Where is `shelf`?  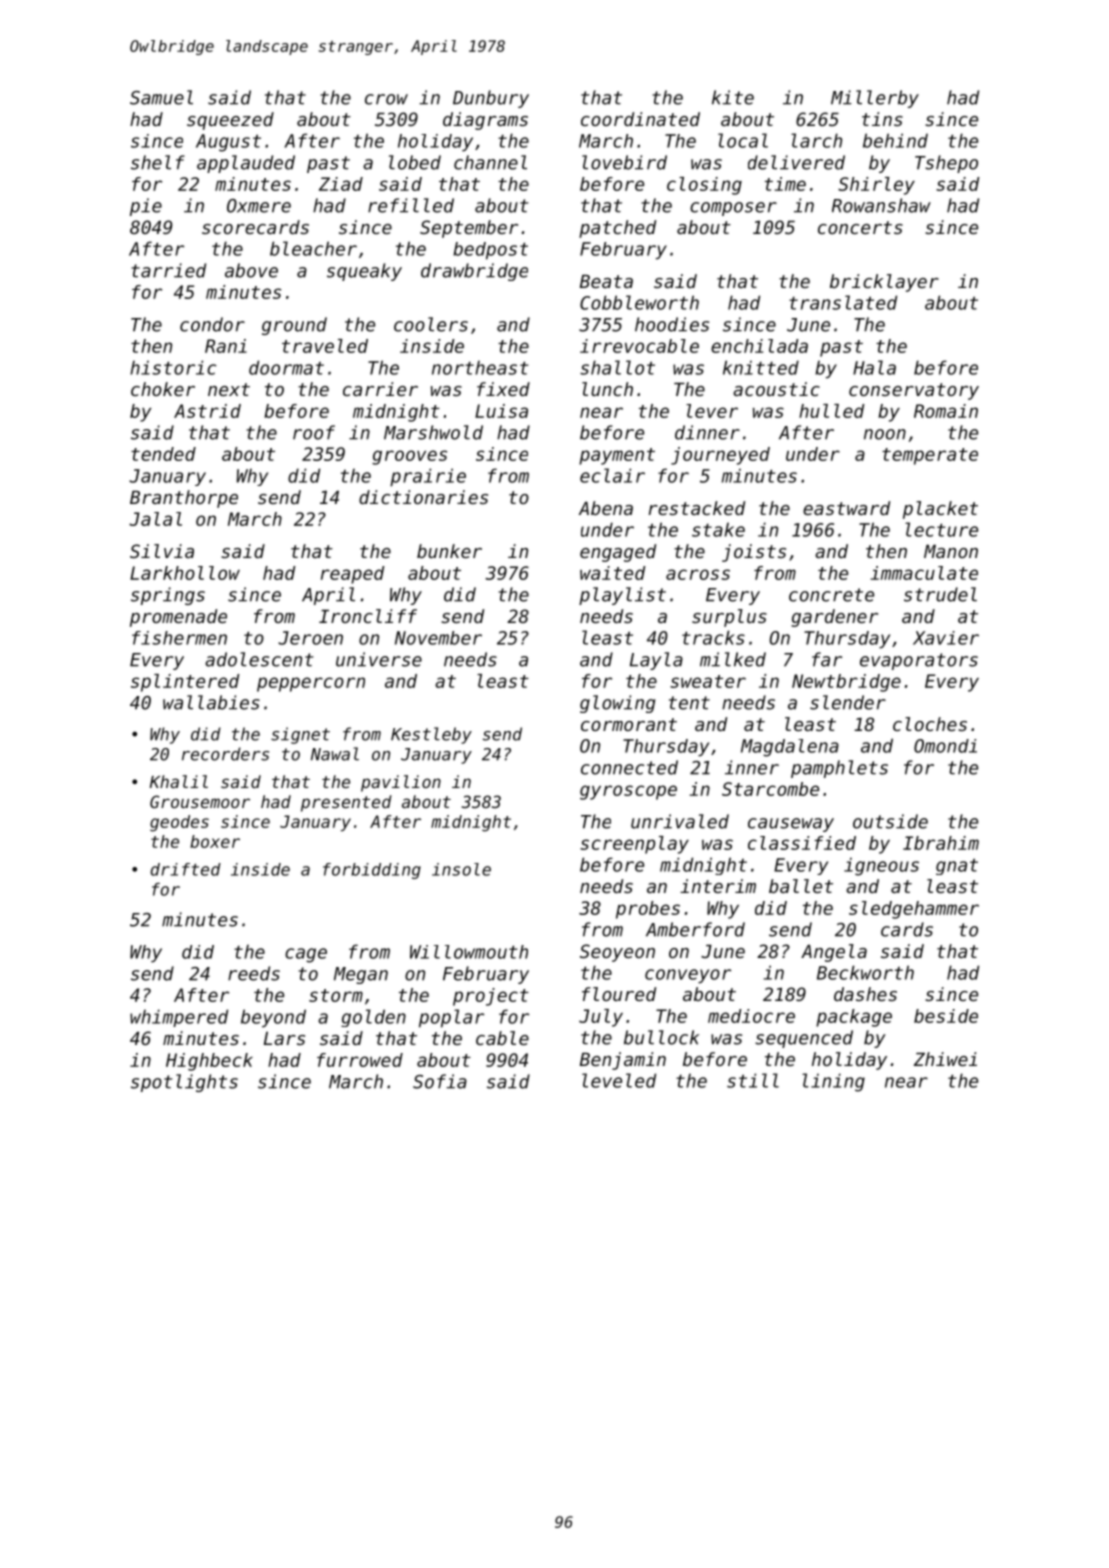 shelf is located at coordinates (158, 162).
